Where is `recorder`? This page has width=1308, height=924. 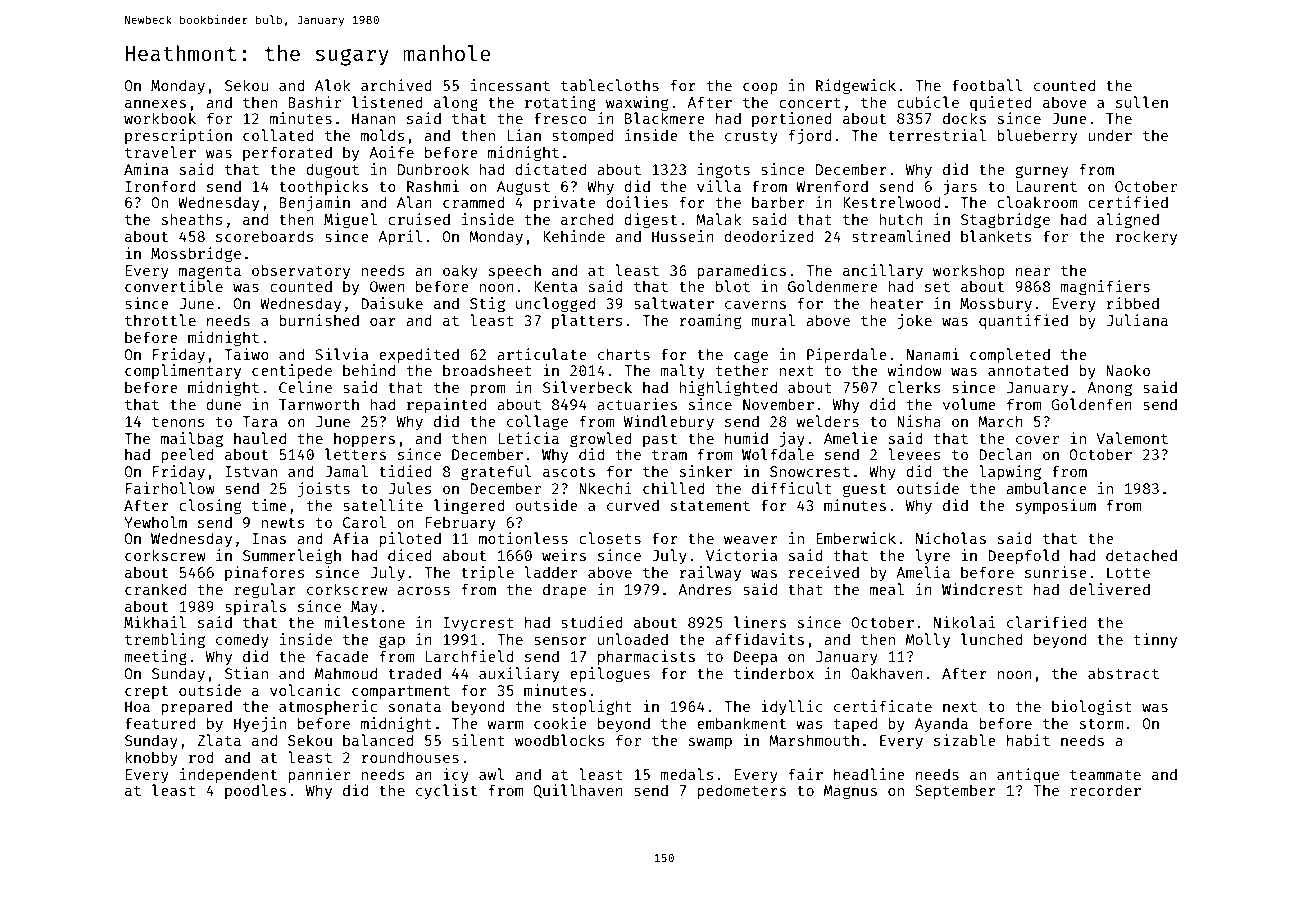 recorder is located at coordinates (1105, 790).
